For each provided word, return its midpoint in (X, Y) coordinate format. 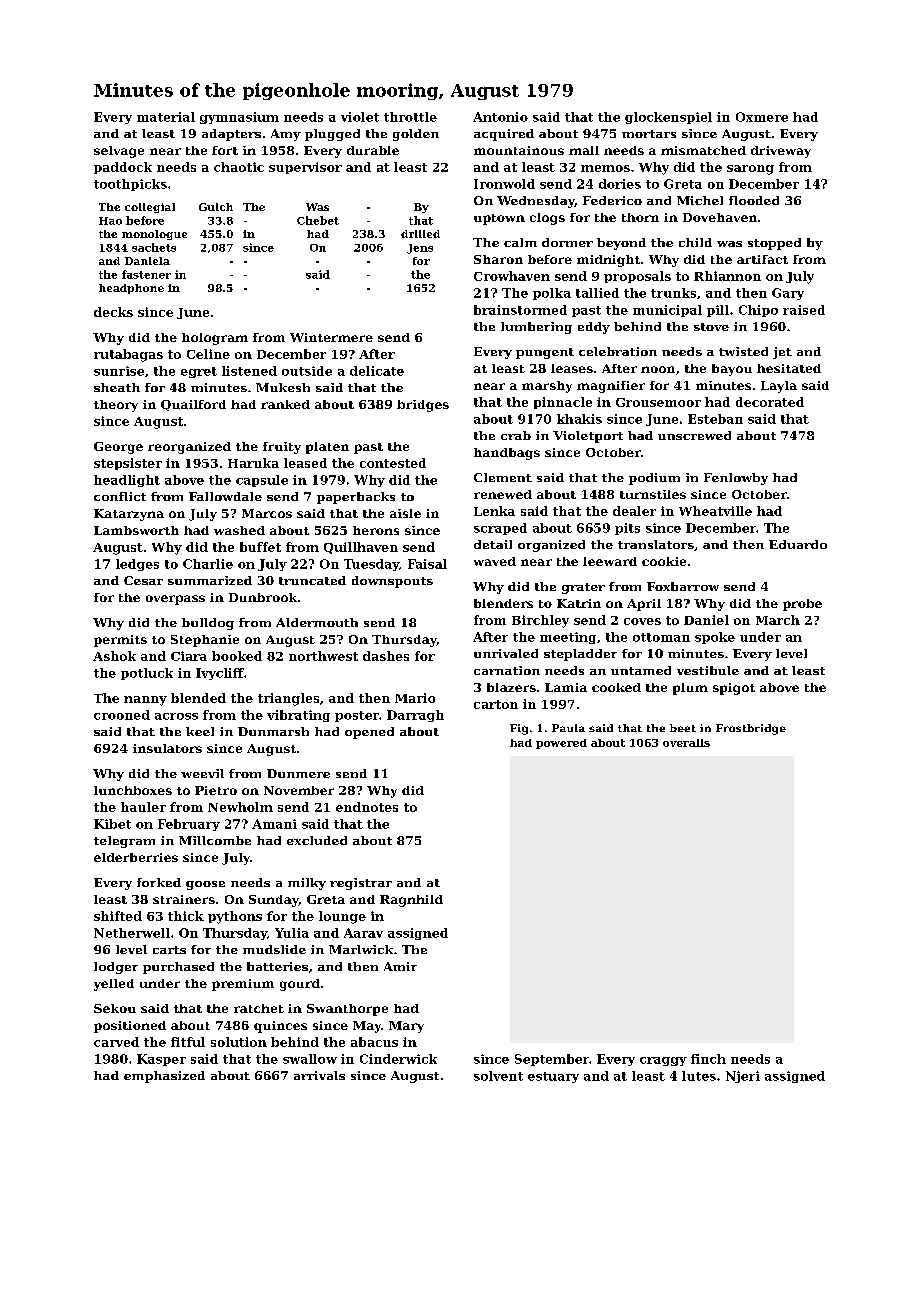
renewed (503, 494)
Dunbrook (263, 597)
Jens (420, 249)
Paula (568, 728)
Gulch (216, 207)
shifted (118, 916)
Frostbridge (751, 729)
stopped (774, 244)
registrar (361, 884)
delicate (377, 371)
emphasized (164, 1077)
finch (708, 1059)
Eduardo (798, 544)
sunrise (119, 371)
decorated (770, 402)
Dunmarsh (273, 731)
